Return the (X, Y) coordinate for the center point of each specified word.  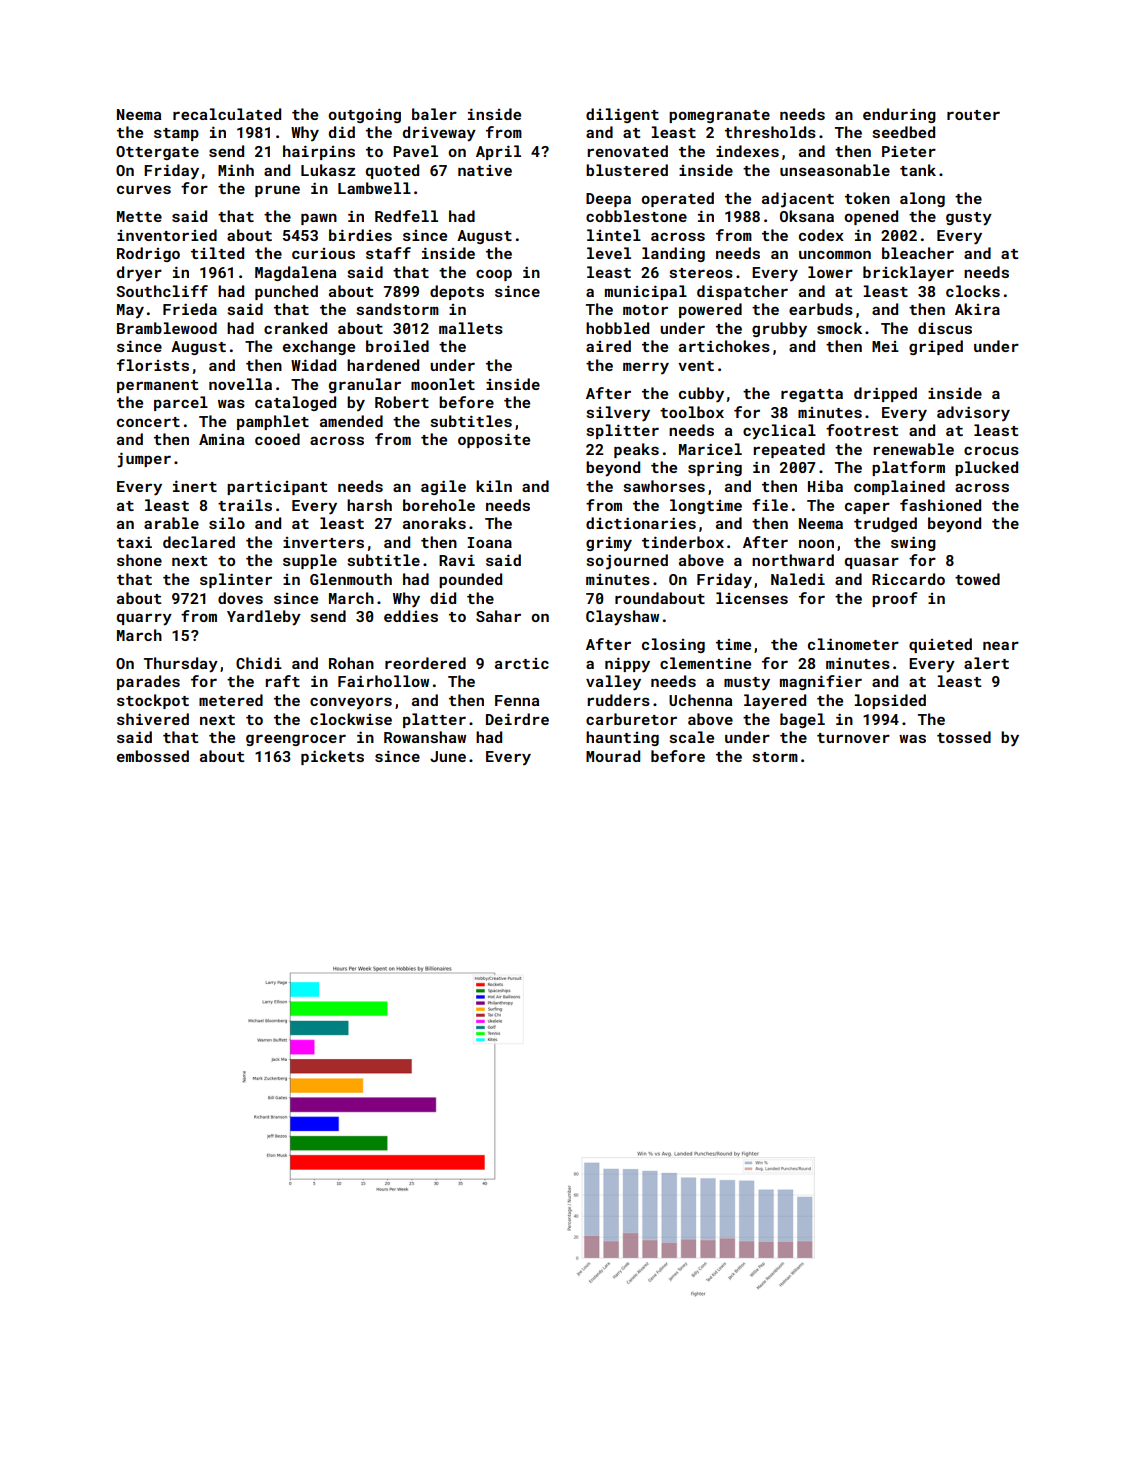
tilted (217, 253)
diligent (622, 115)
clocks (973, 291)
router (973, 115)
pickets (332, 757)
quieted (940, 645)
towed (977, 579)
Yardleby (264, 618)
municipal (646, 292)
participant (277, 487)
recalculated (227, 114)
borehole (439, 505)
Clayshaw (622, 618)
